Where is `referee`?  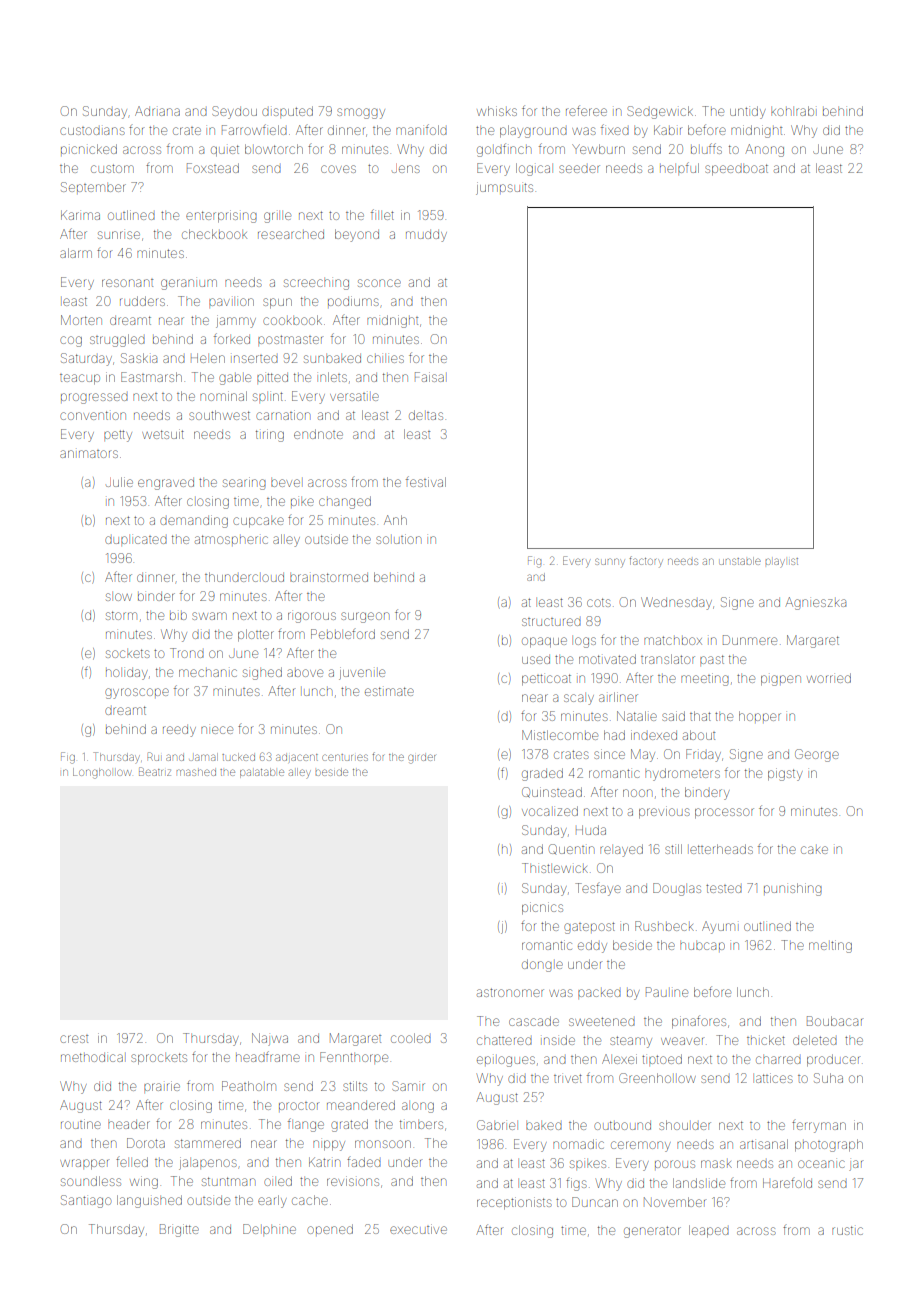 referee is located at coordinates (586, 110).
